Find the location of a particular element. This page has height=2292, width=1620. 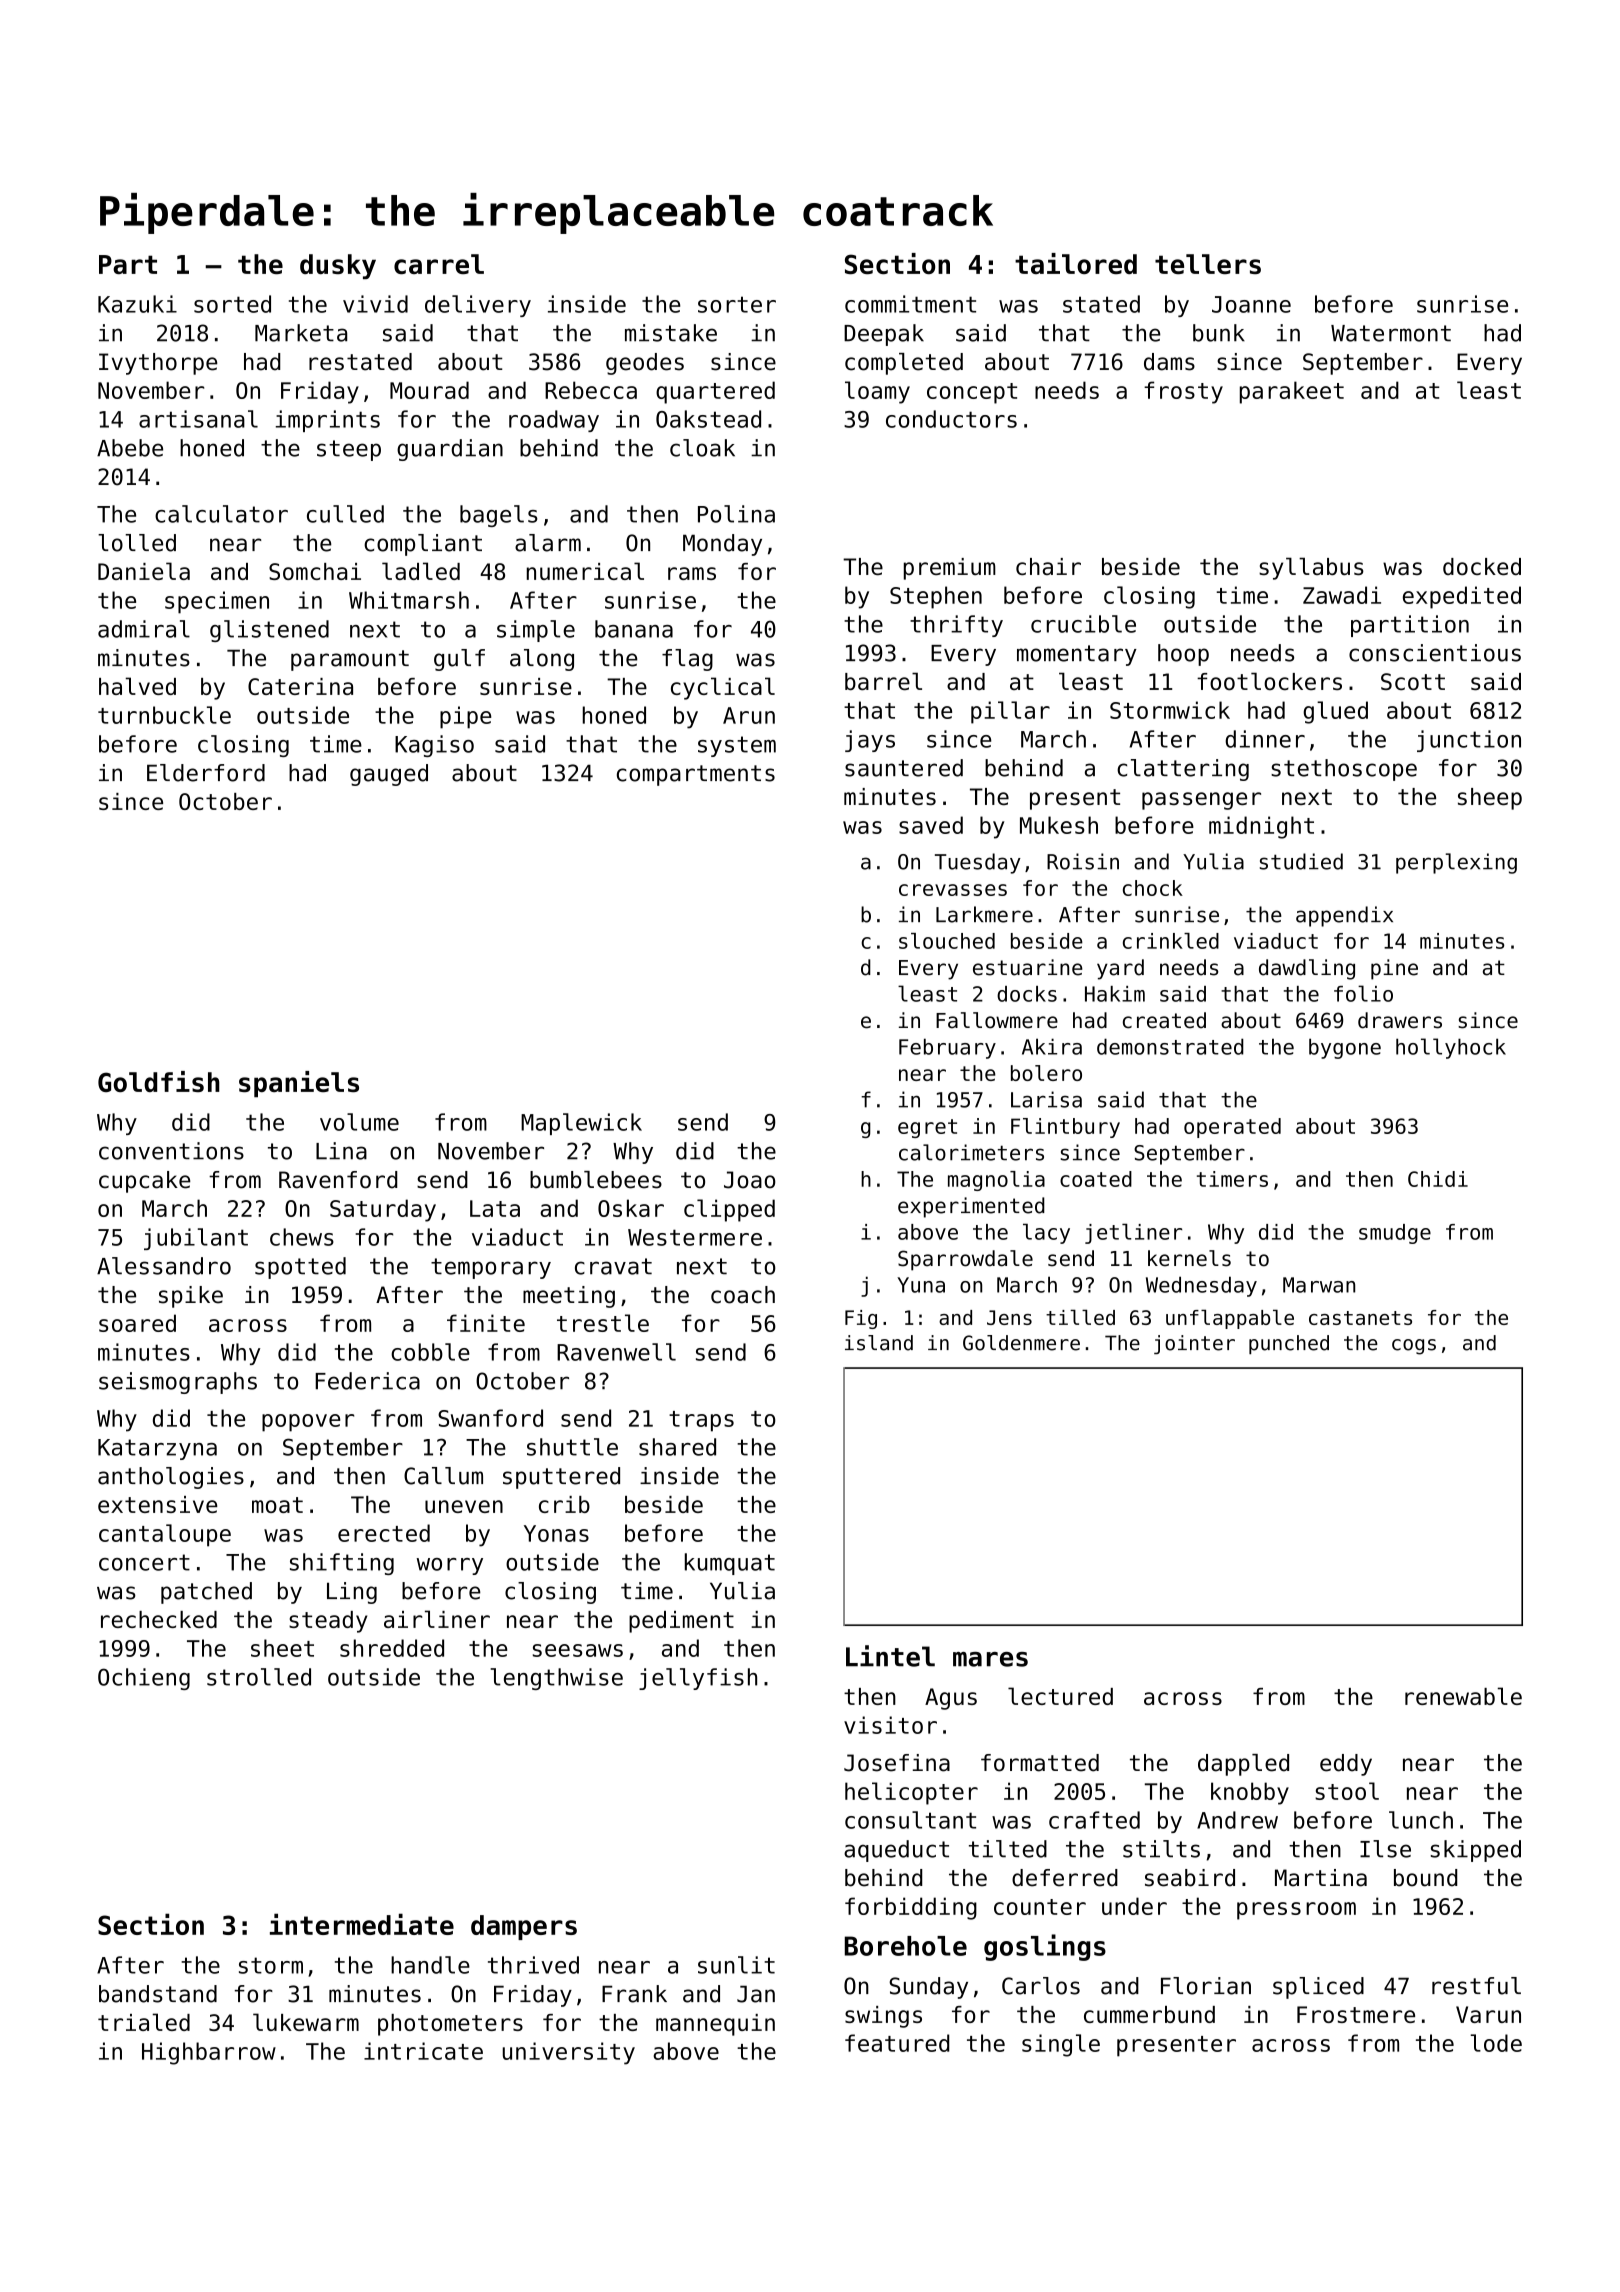

Hakim is located at coordinates (1115, 994).
